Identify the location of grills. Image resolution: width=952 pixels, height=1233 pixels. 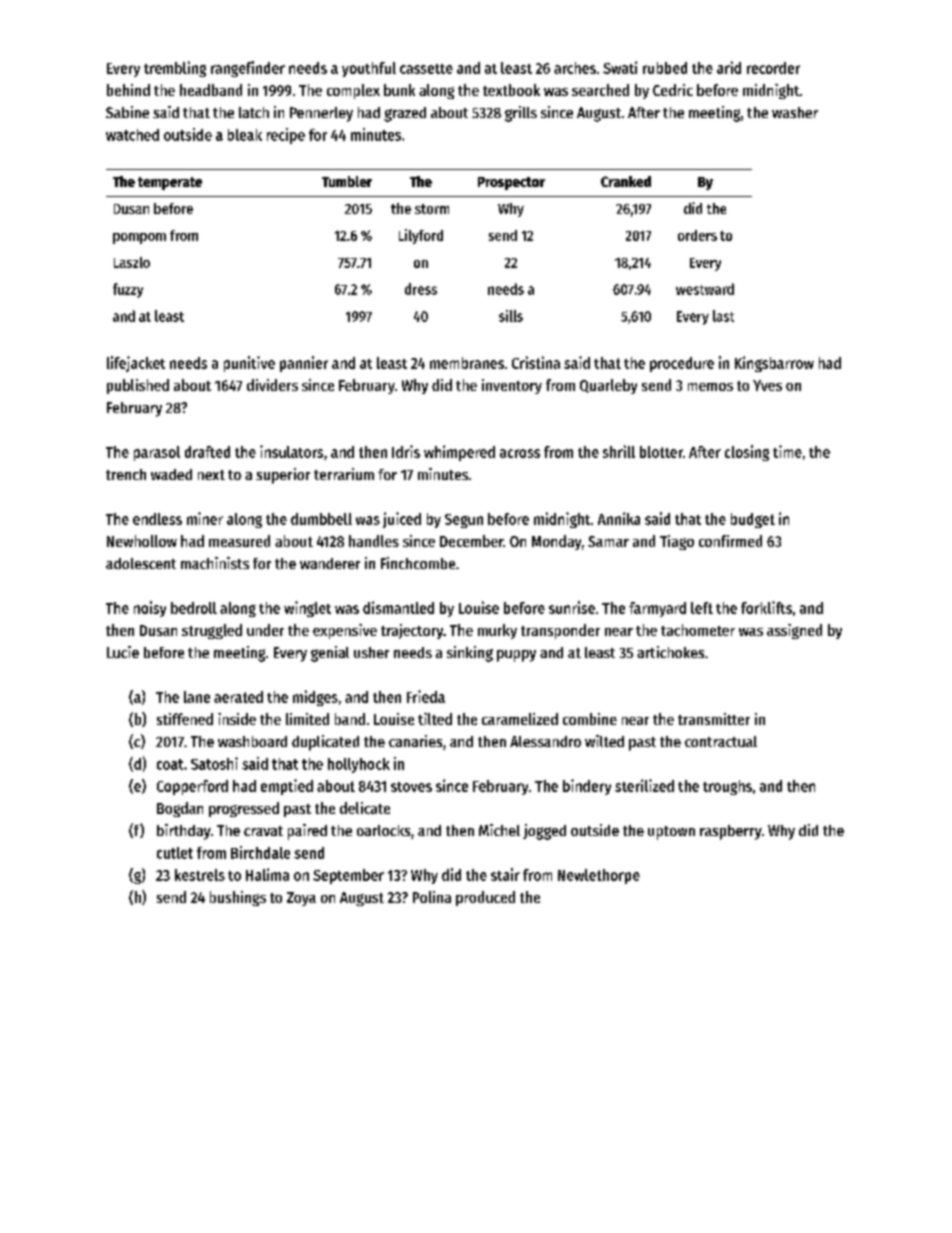
(521, 114).
